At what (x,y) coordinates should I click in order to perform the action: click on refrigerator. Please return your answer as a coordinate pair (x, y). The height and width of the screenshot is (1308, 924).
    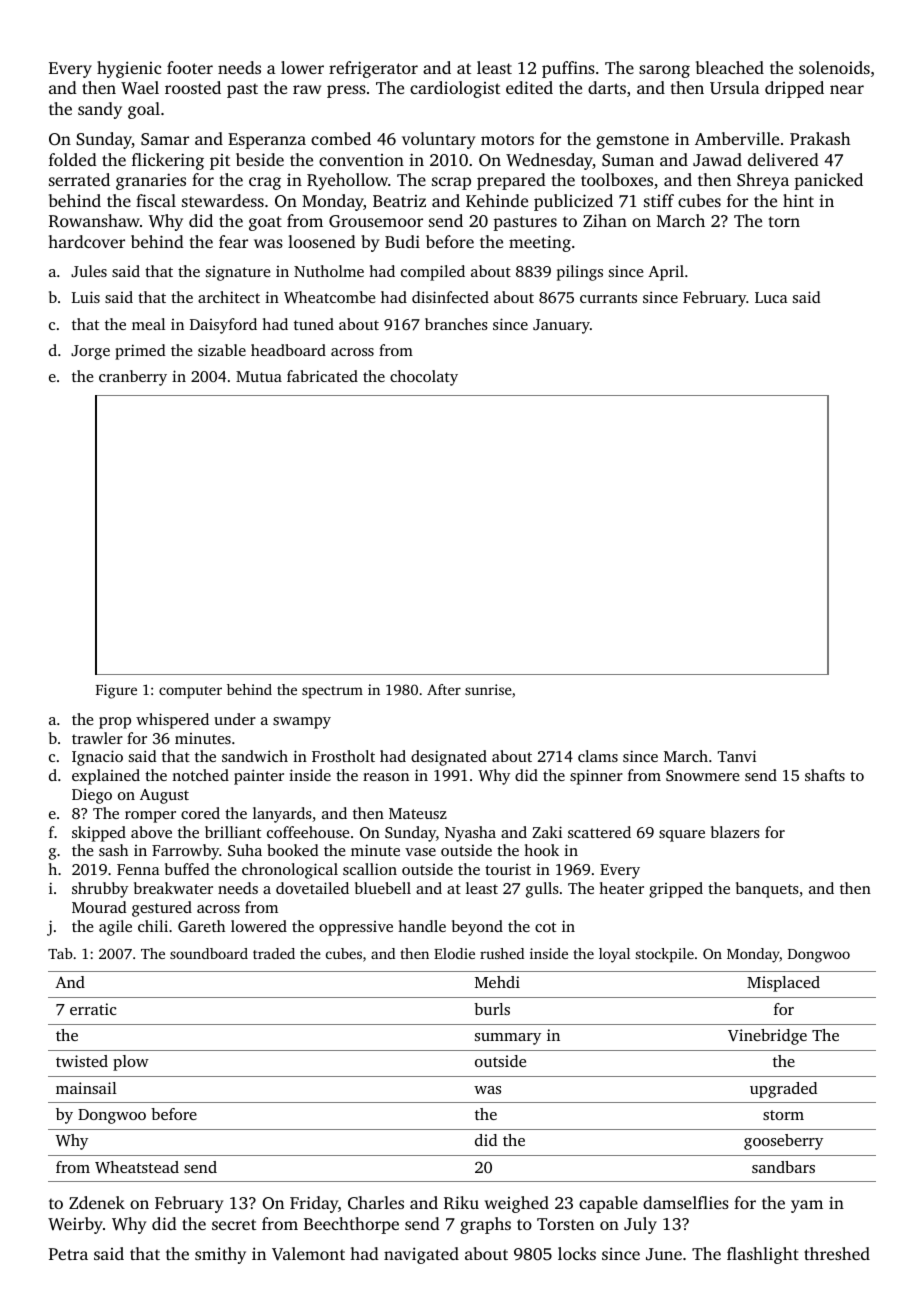
    Looking at the image, I should click on (373, 69).
